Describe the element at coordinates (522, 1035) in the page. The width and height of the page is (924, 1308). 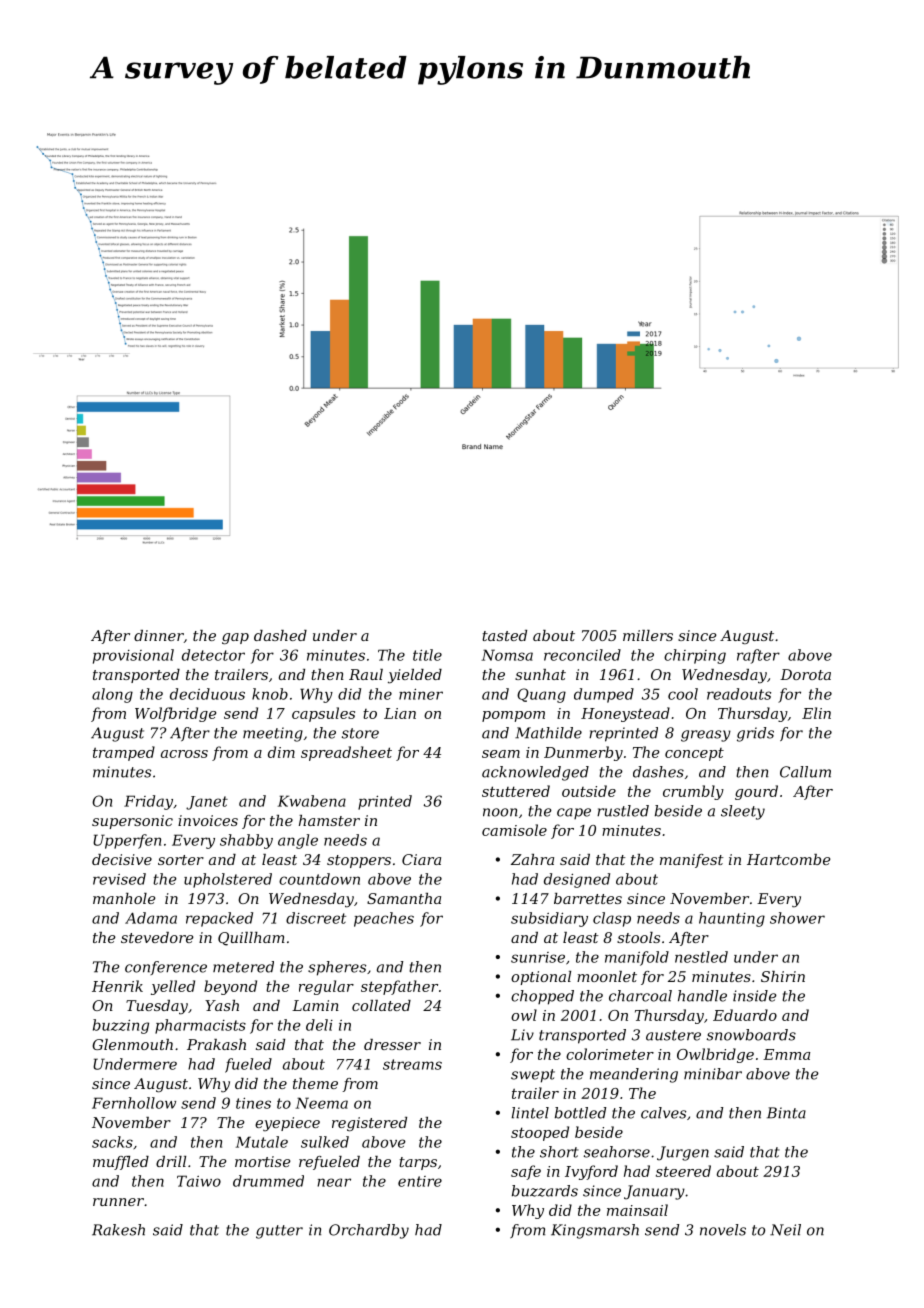
I see `Liv` at that location.
